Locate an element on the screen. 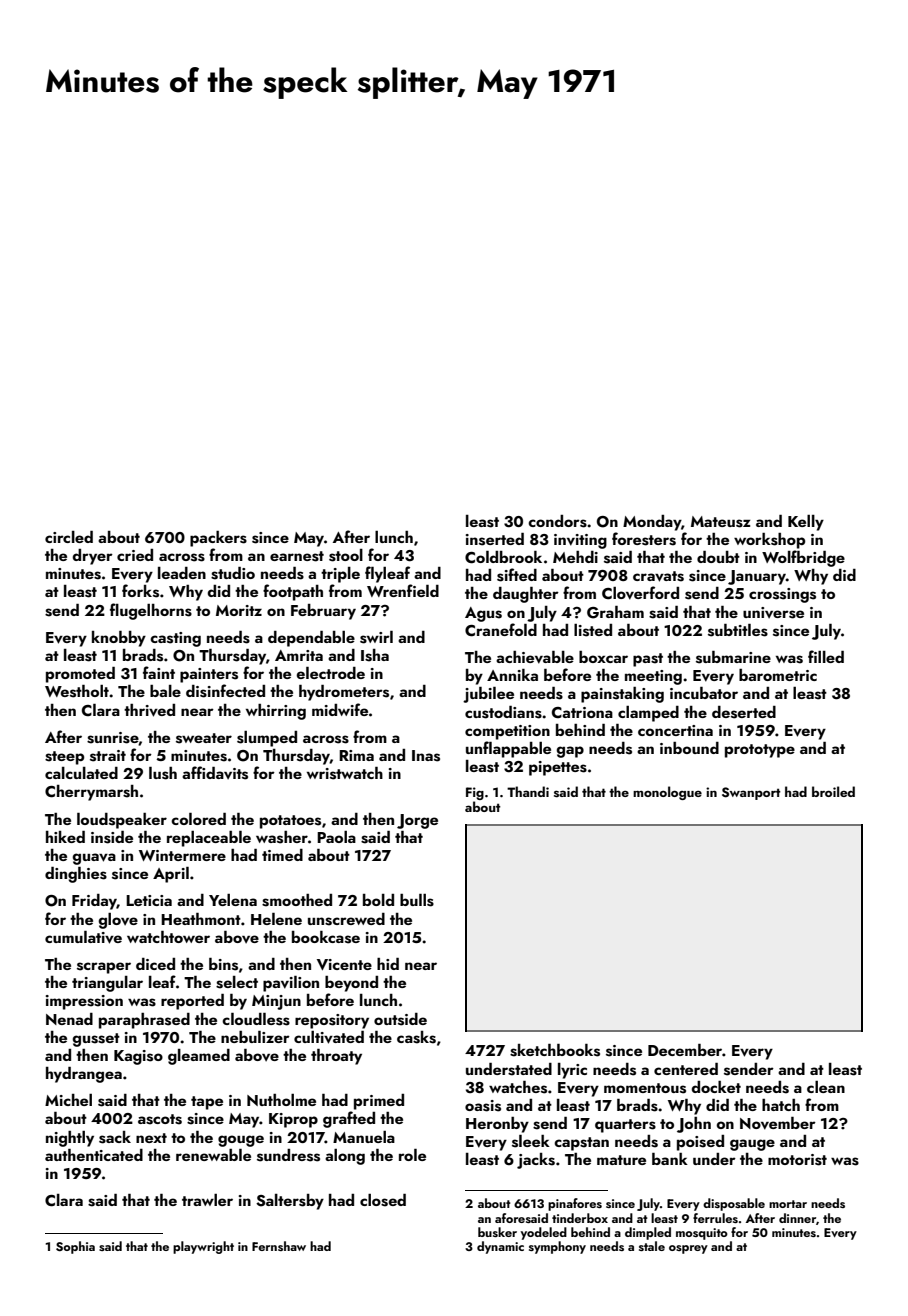 The width and height of the screenshot is (908, 1316). filled is located at coordinates (826, 656).
